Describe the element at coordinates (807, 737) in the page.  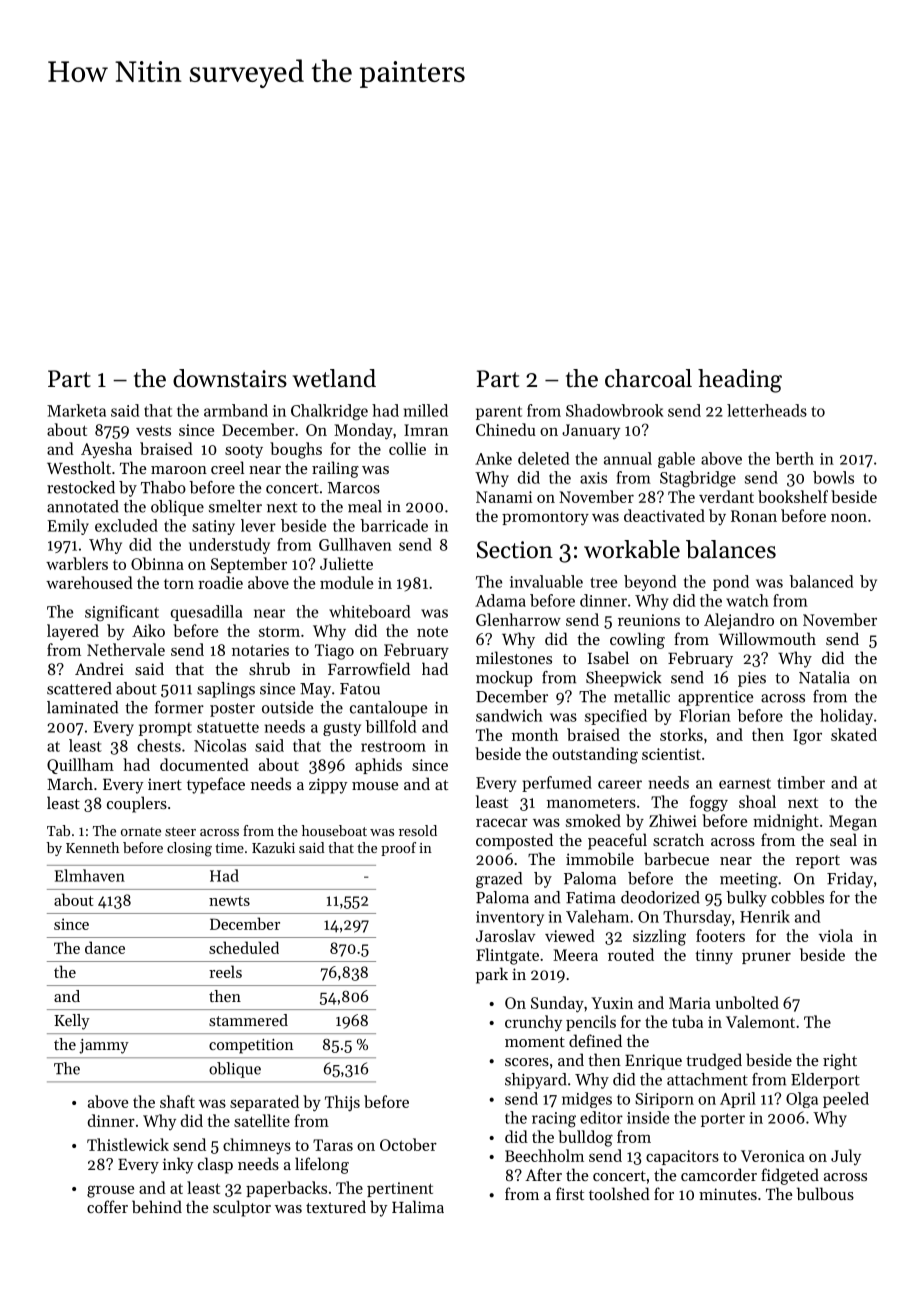
I see `Igor` at that location.
